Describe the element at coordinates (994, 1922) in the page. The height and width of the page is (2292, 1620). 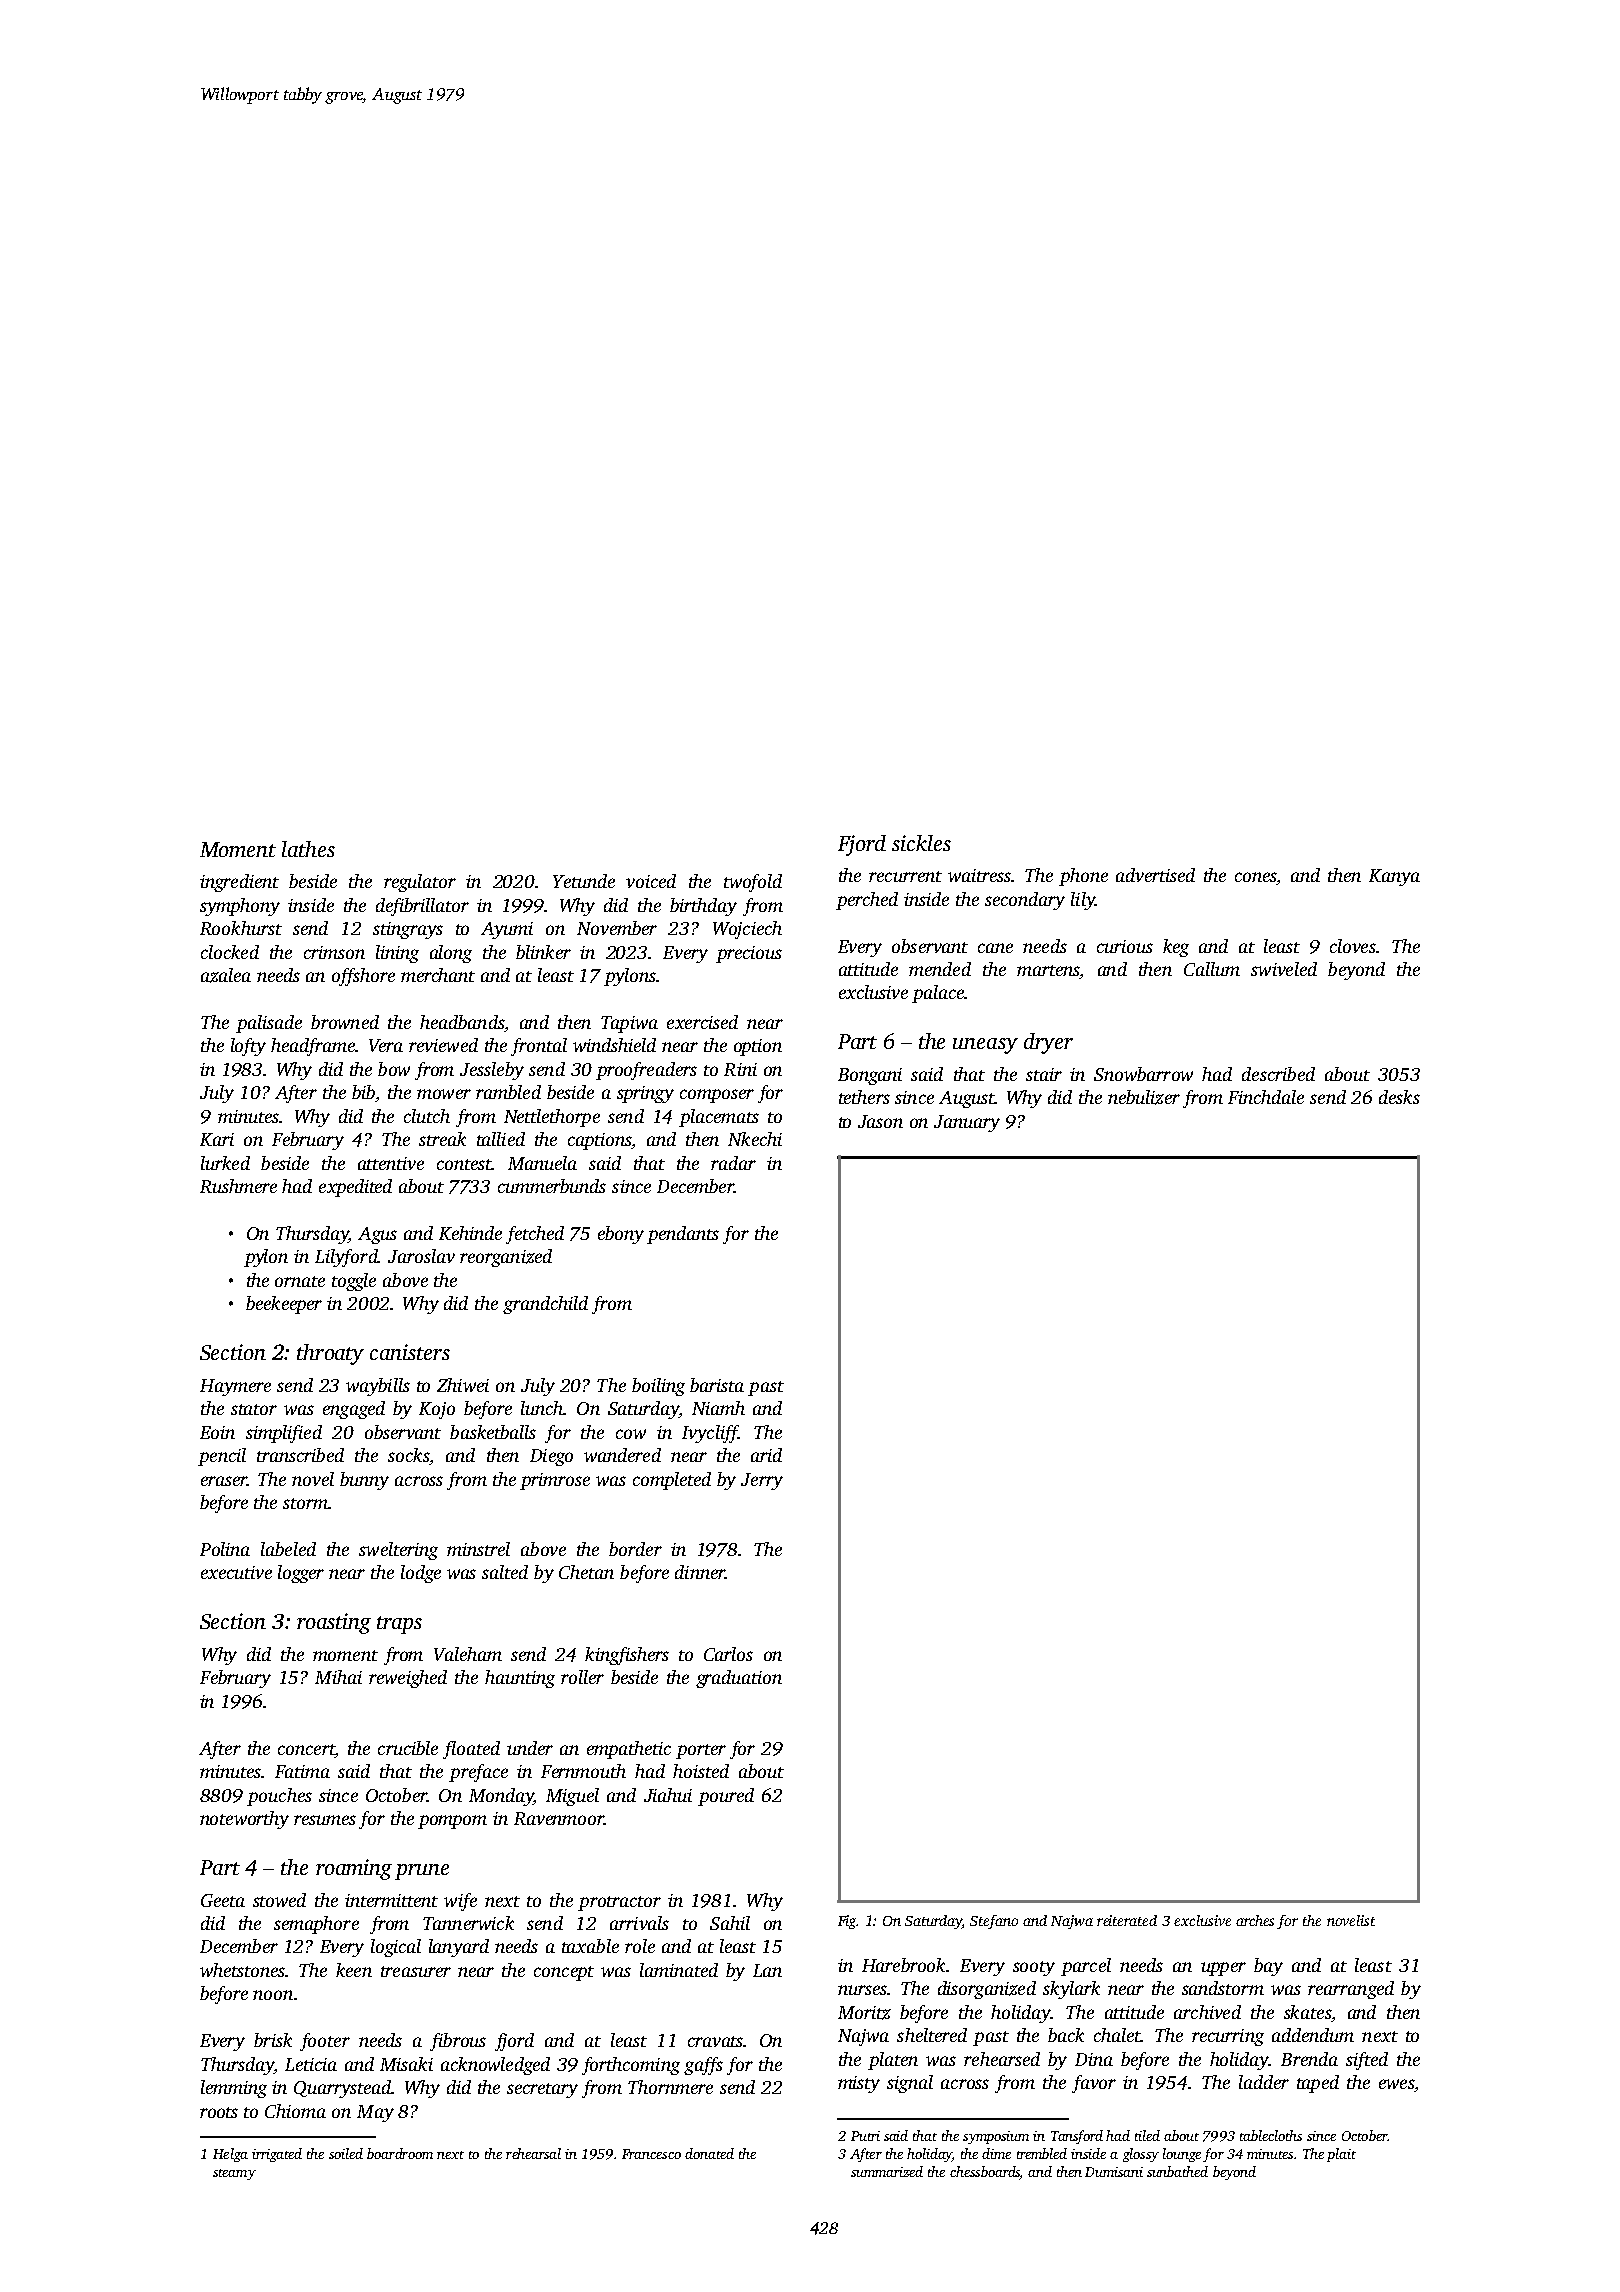
I see `Stefano` at that location.
